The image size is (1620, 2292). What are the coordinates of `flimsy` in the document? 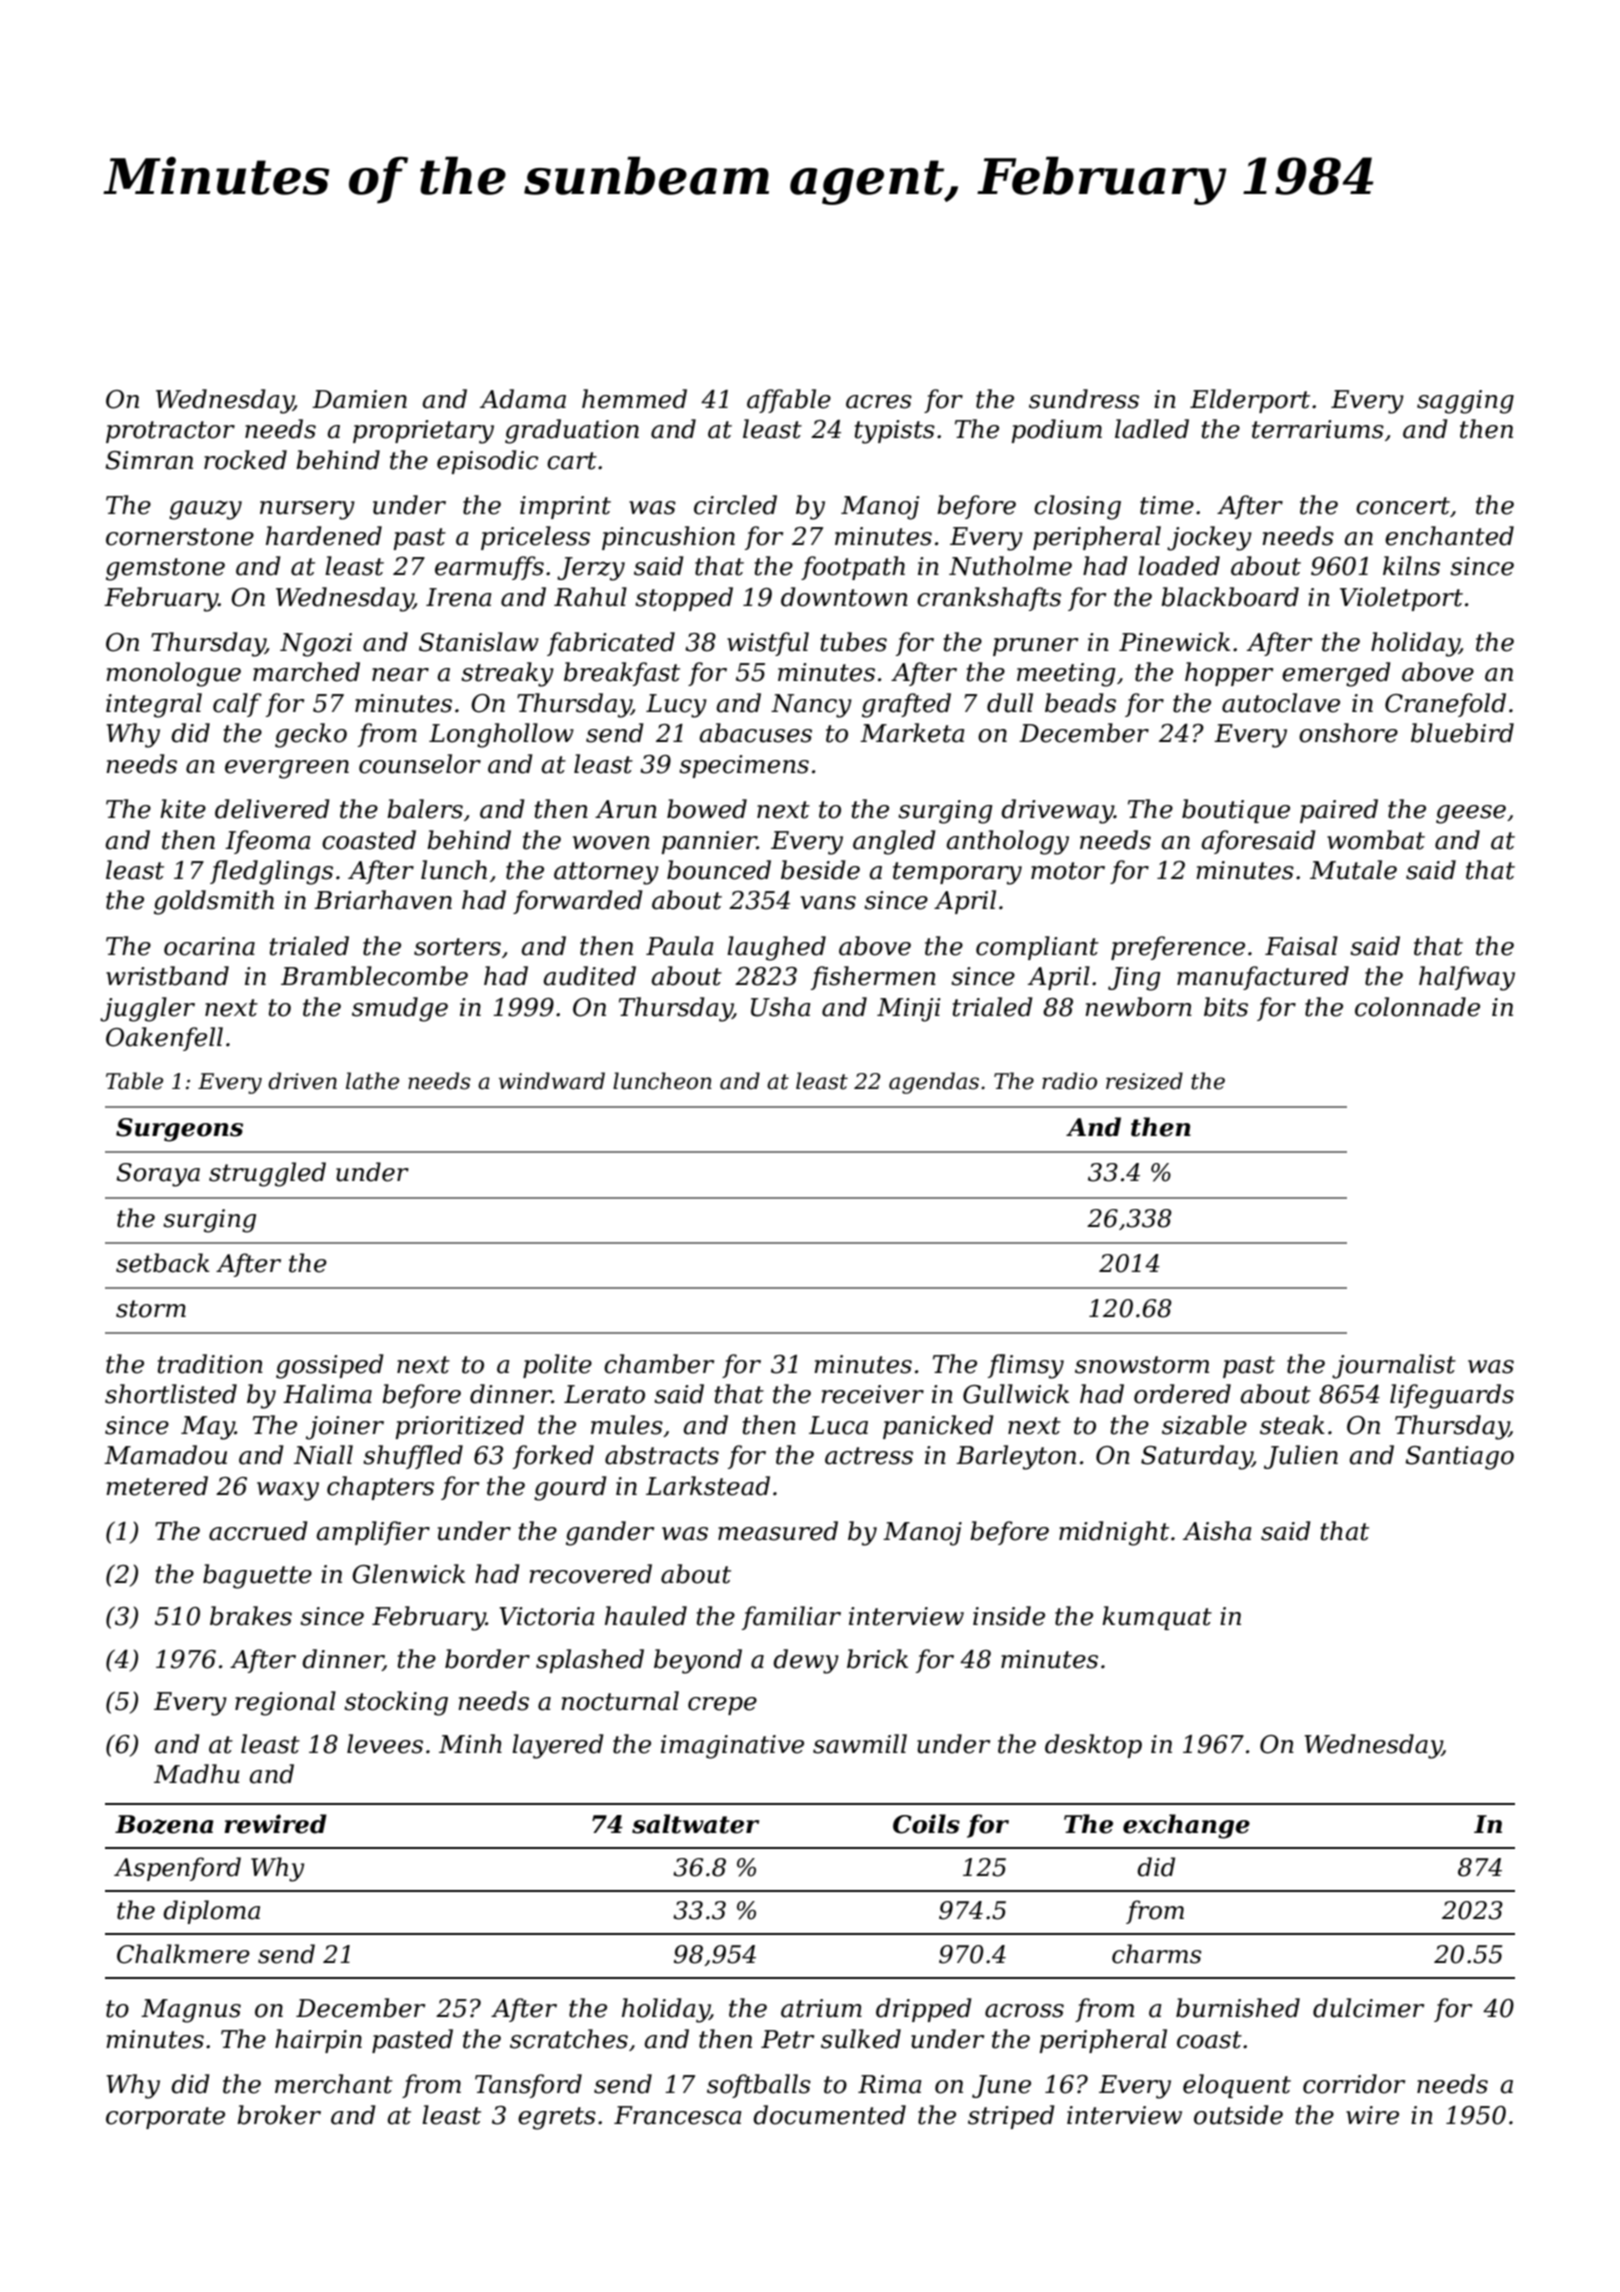 It's located at (1026, 1366).
